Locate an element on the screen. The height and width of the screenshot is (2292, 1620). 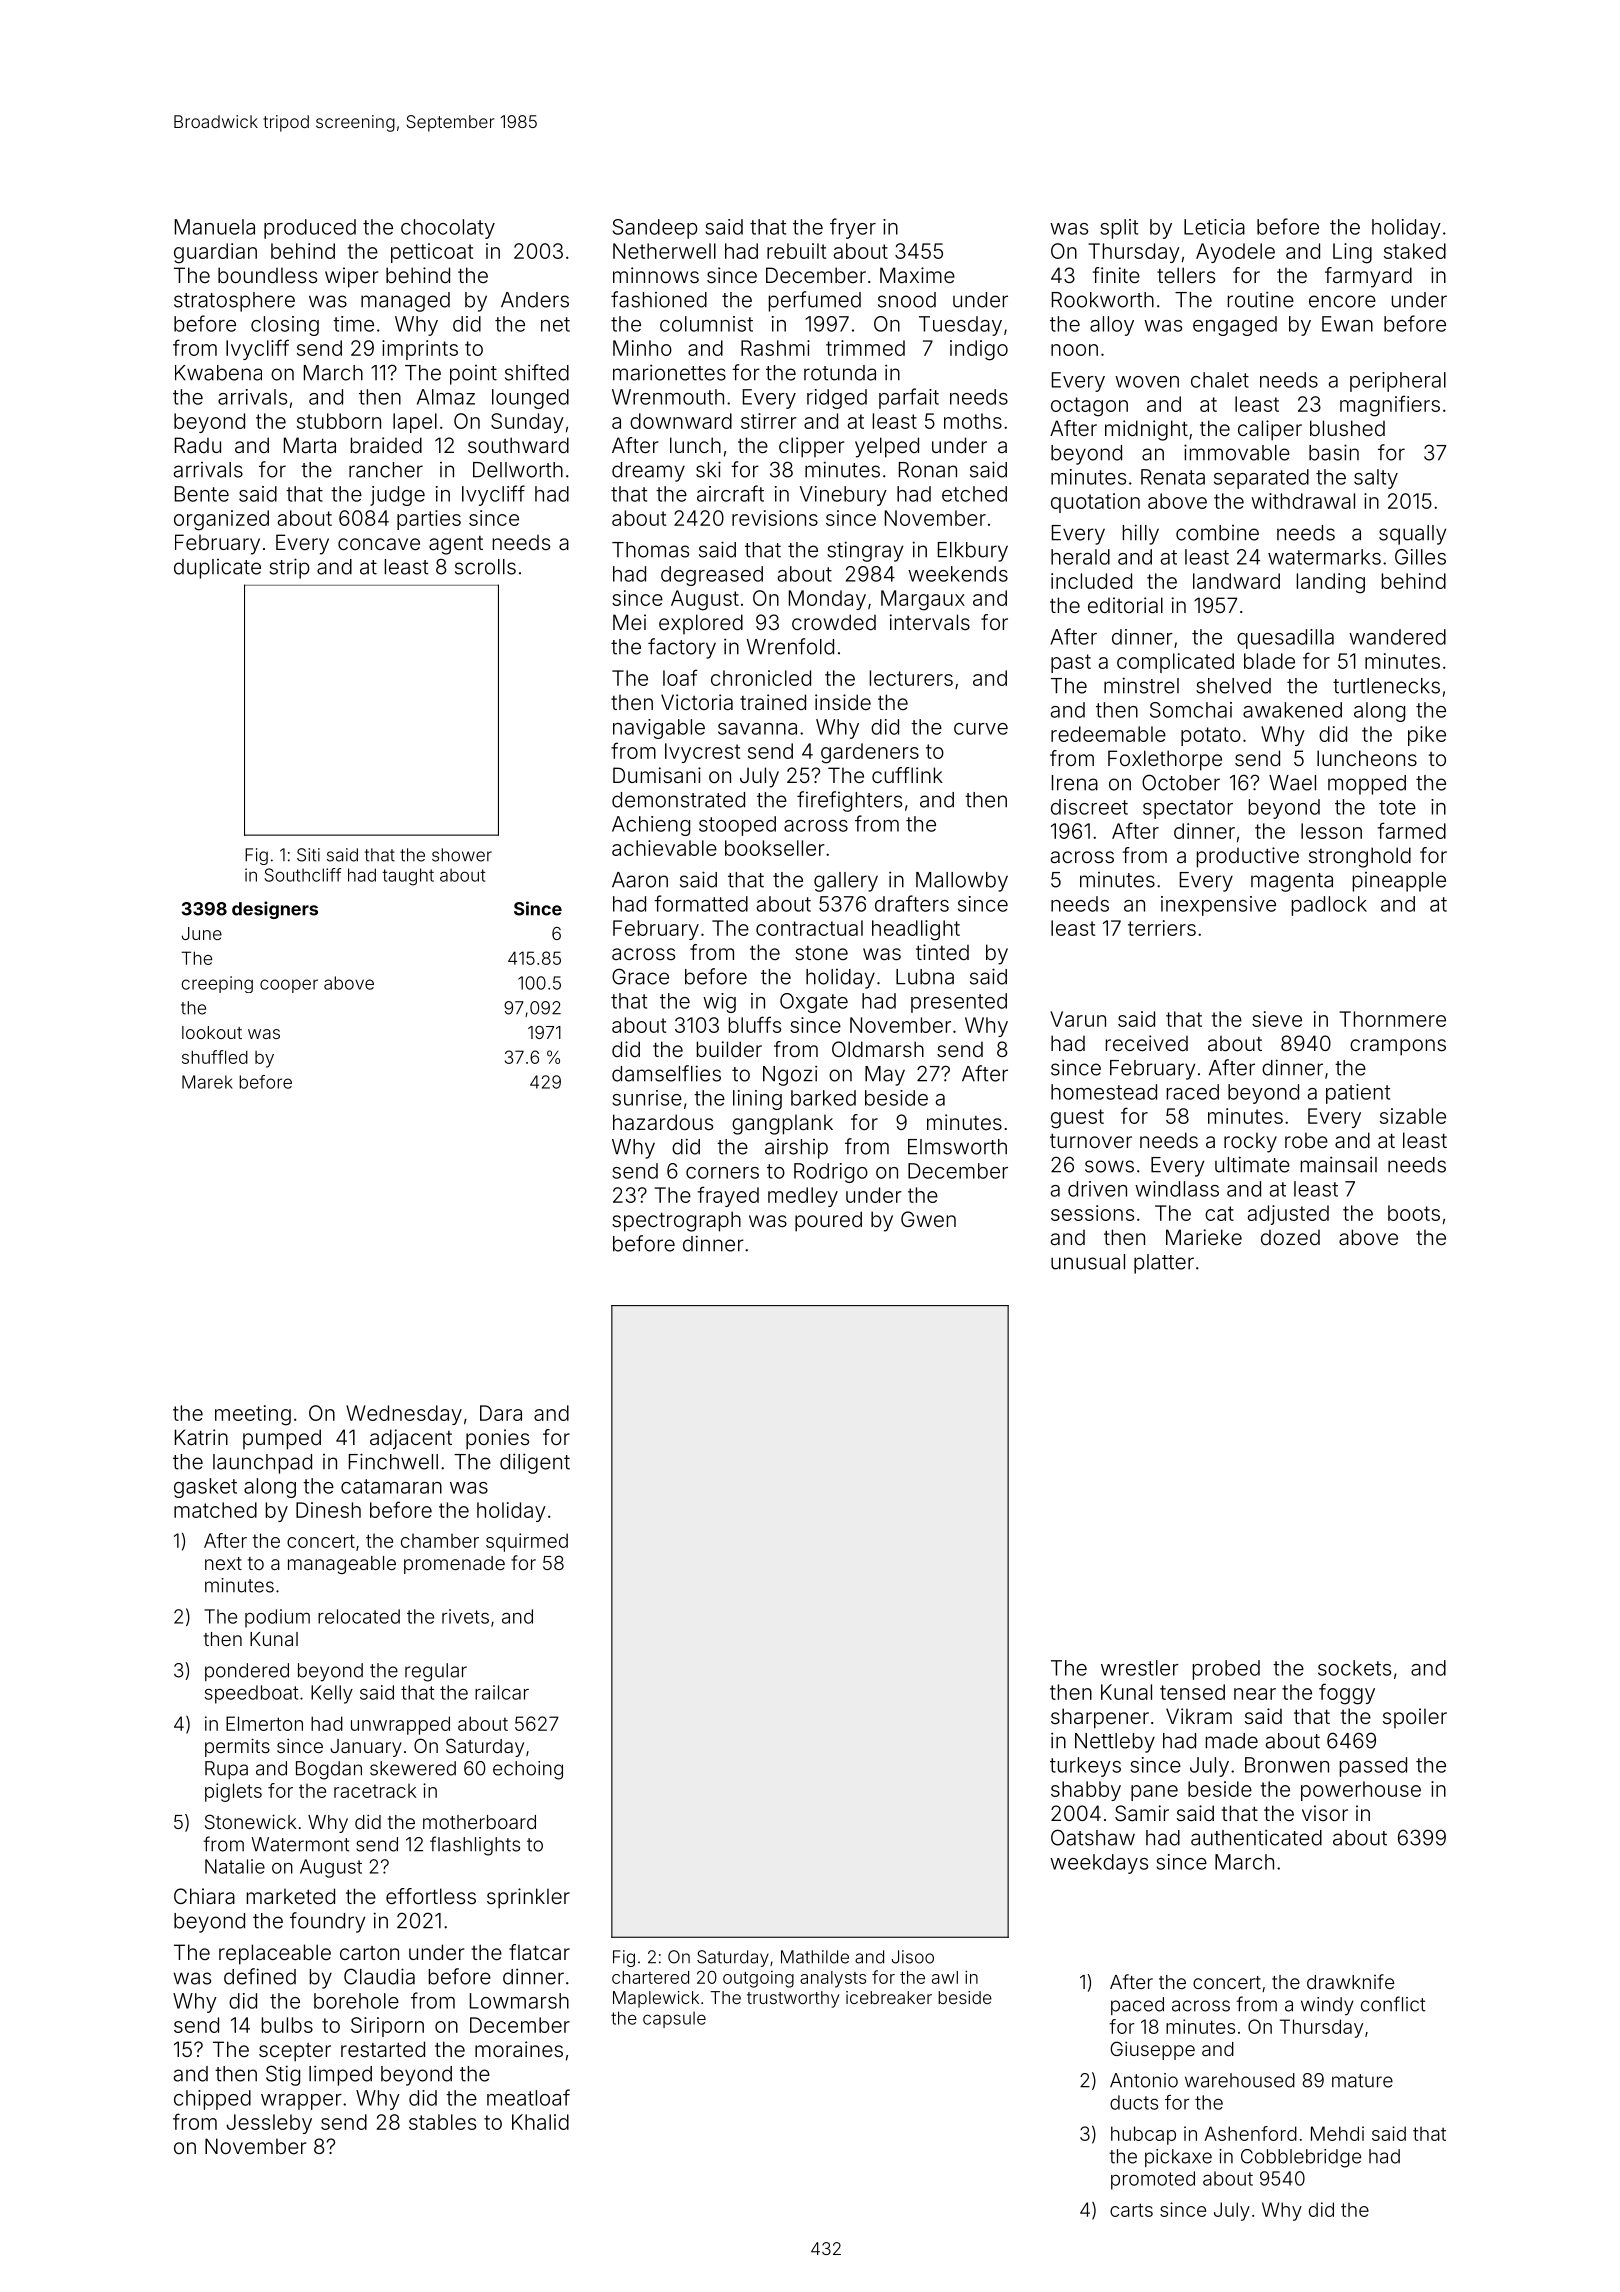
chocolaty is located at coordinates (448, 229).
